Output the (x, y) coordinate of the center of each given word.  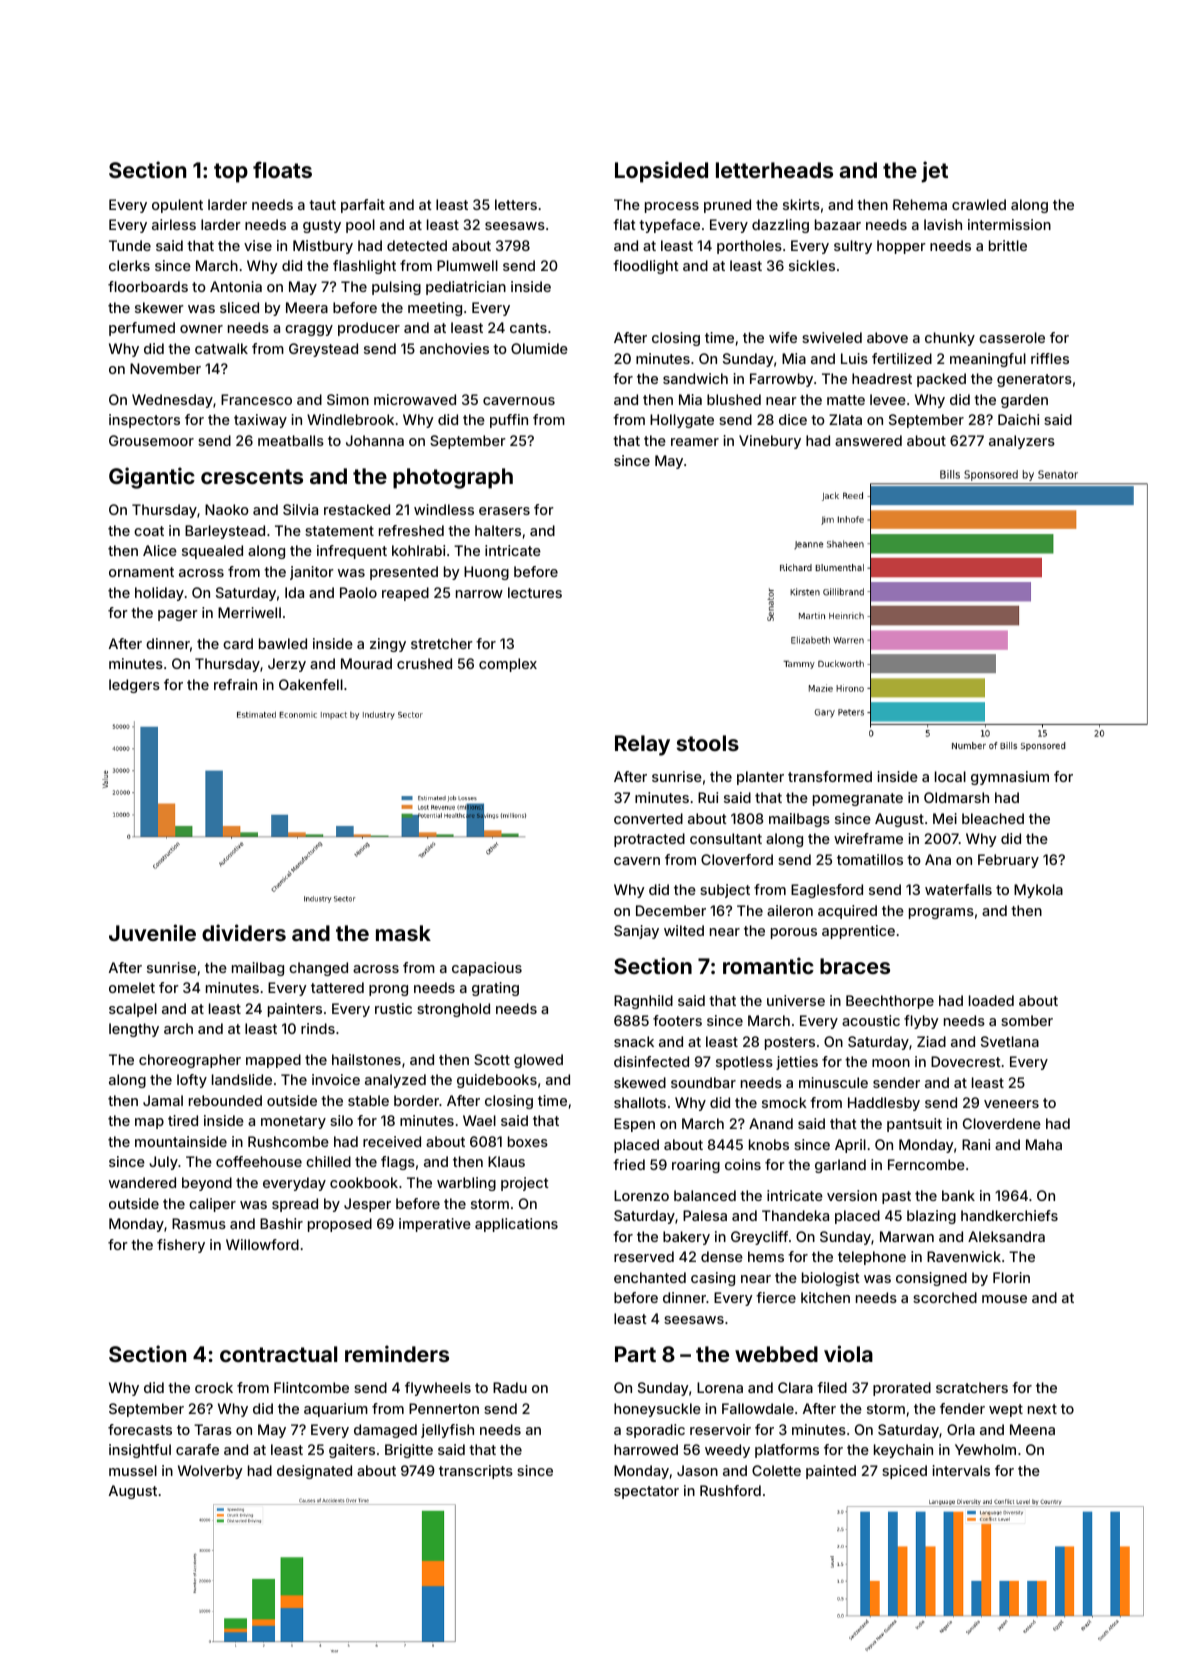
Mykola (1038, 891)
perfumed (142, 329)
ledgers (134, 686)
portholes (749, 247)
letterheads (774, 170)
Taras (213, 1429)
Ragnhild (643, 1002)
